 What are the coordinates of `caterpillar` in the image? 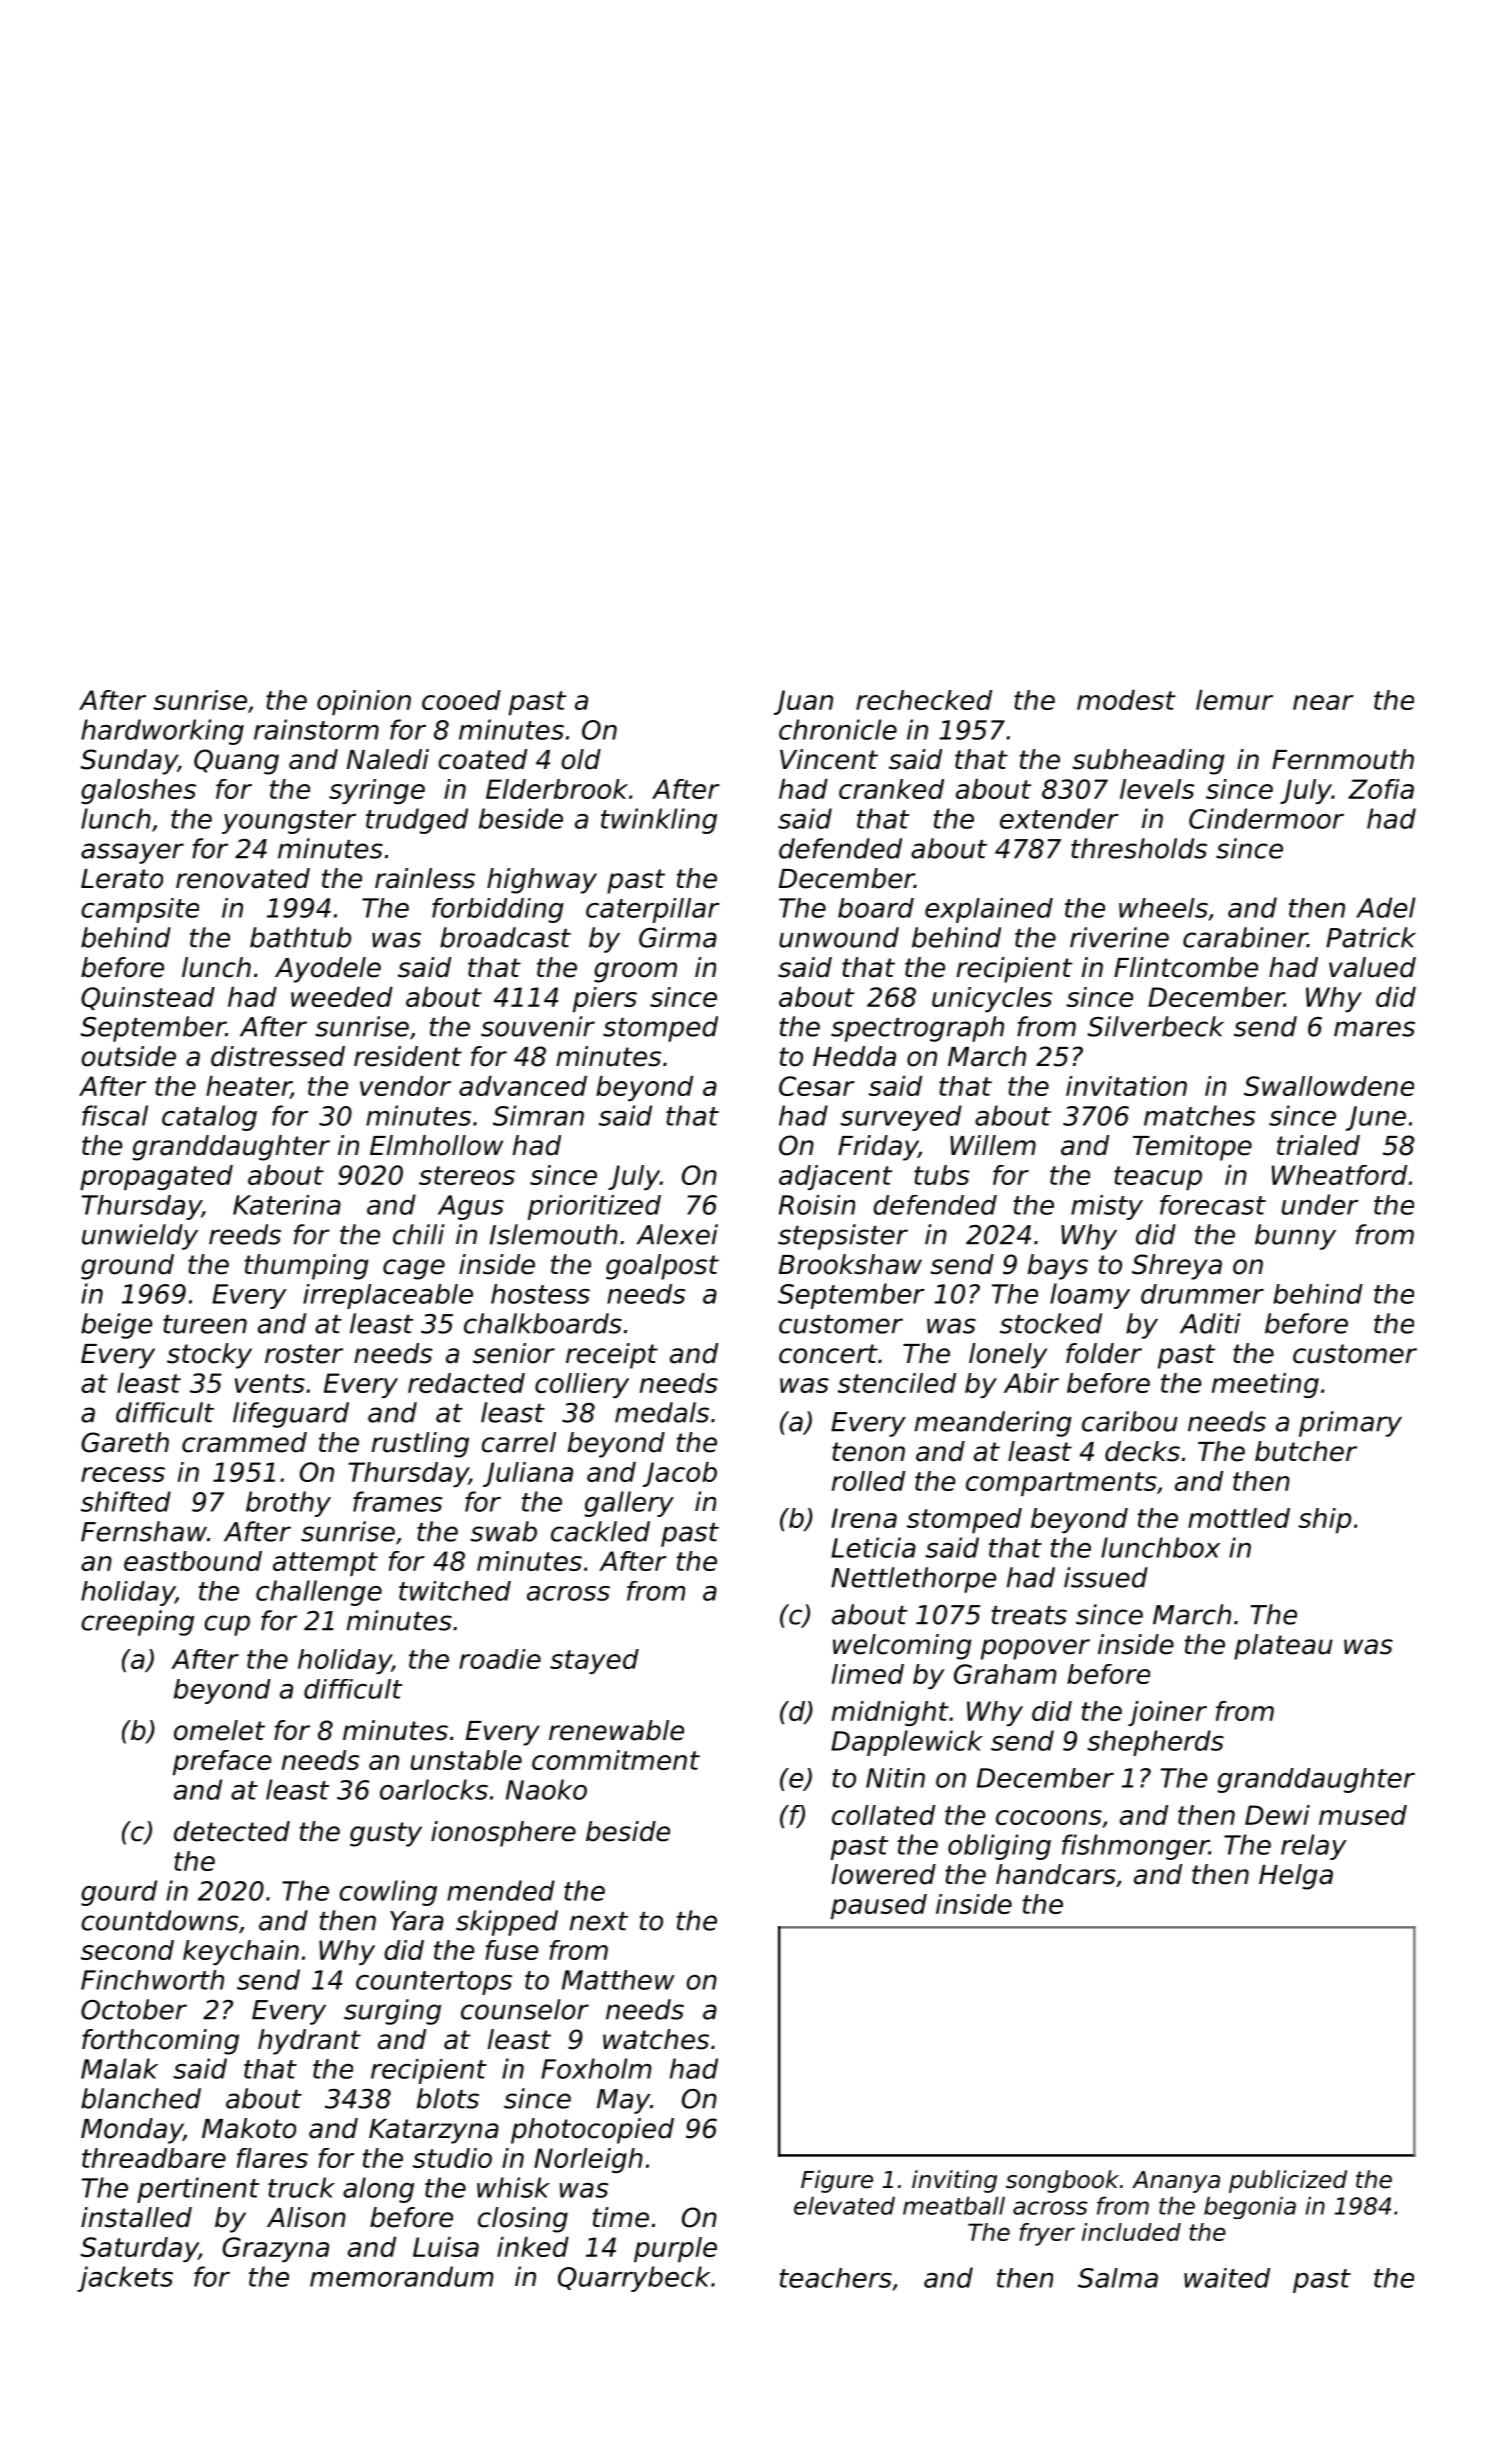 It's located at (653, 910).
